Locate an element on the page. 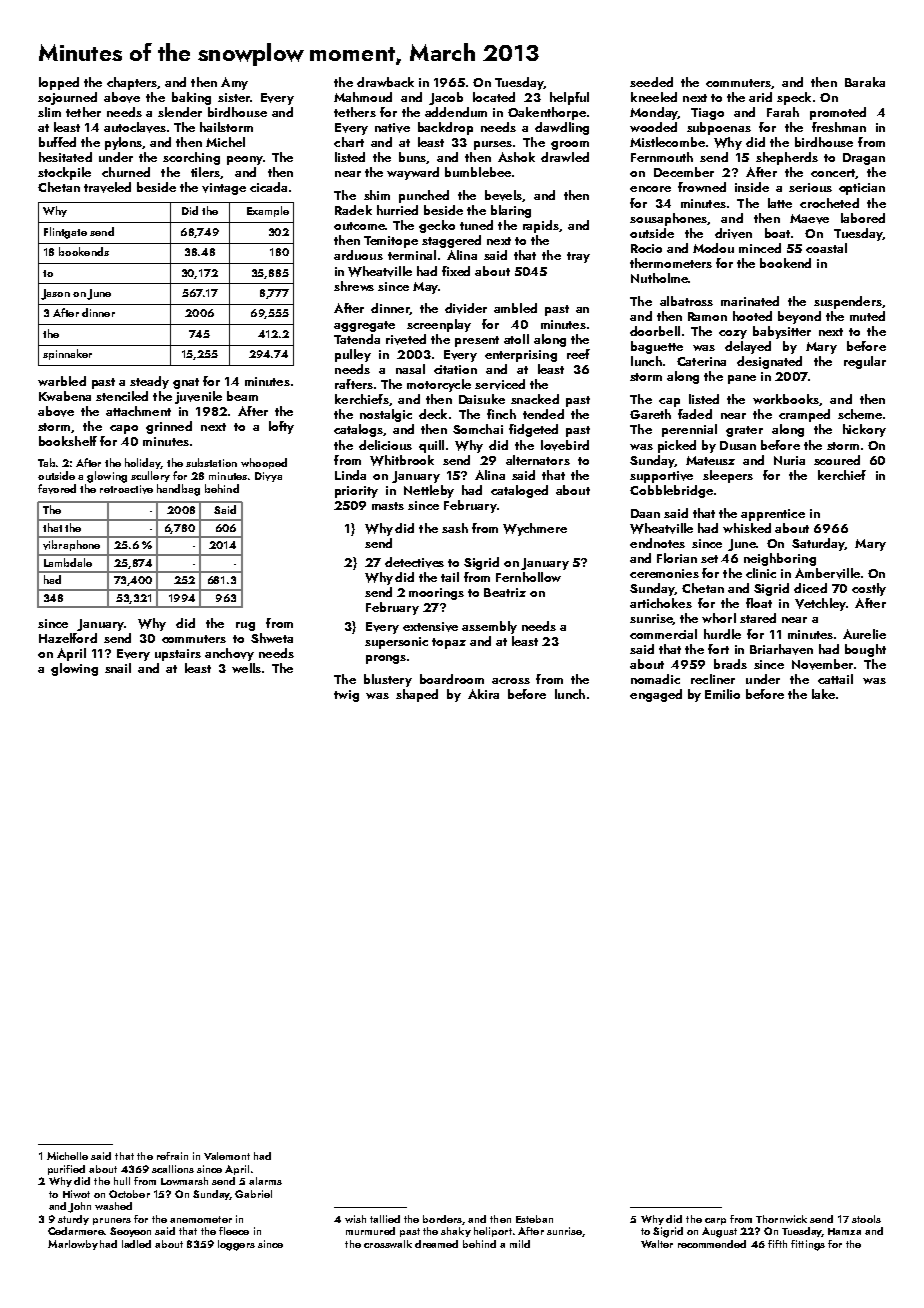 The height and width of the image is (1308, 924). tuned is located at coordinates (476, 225).
